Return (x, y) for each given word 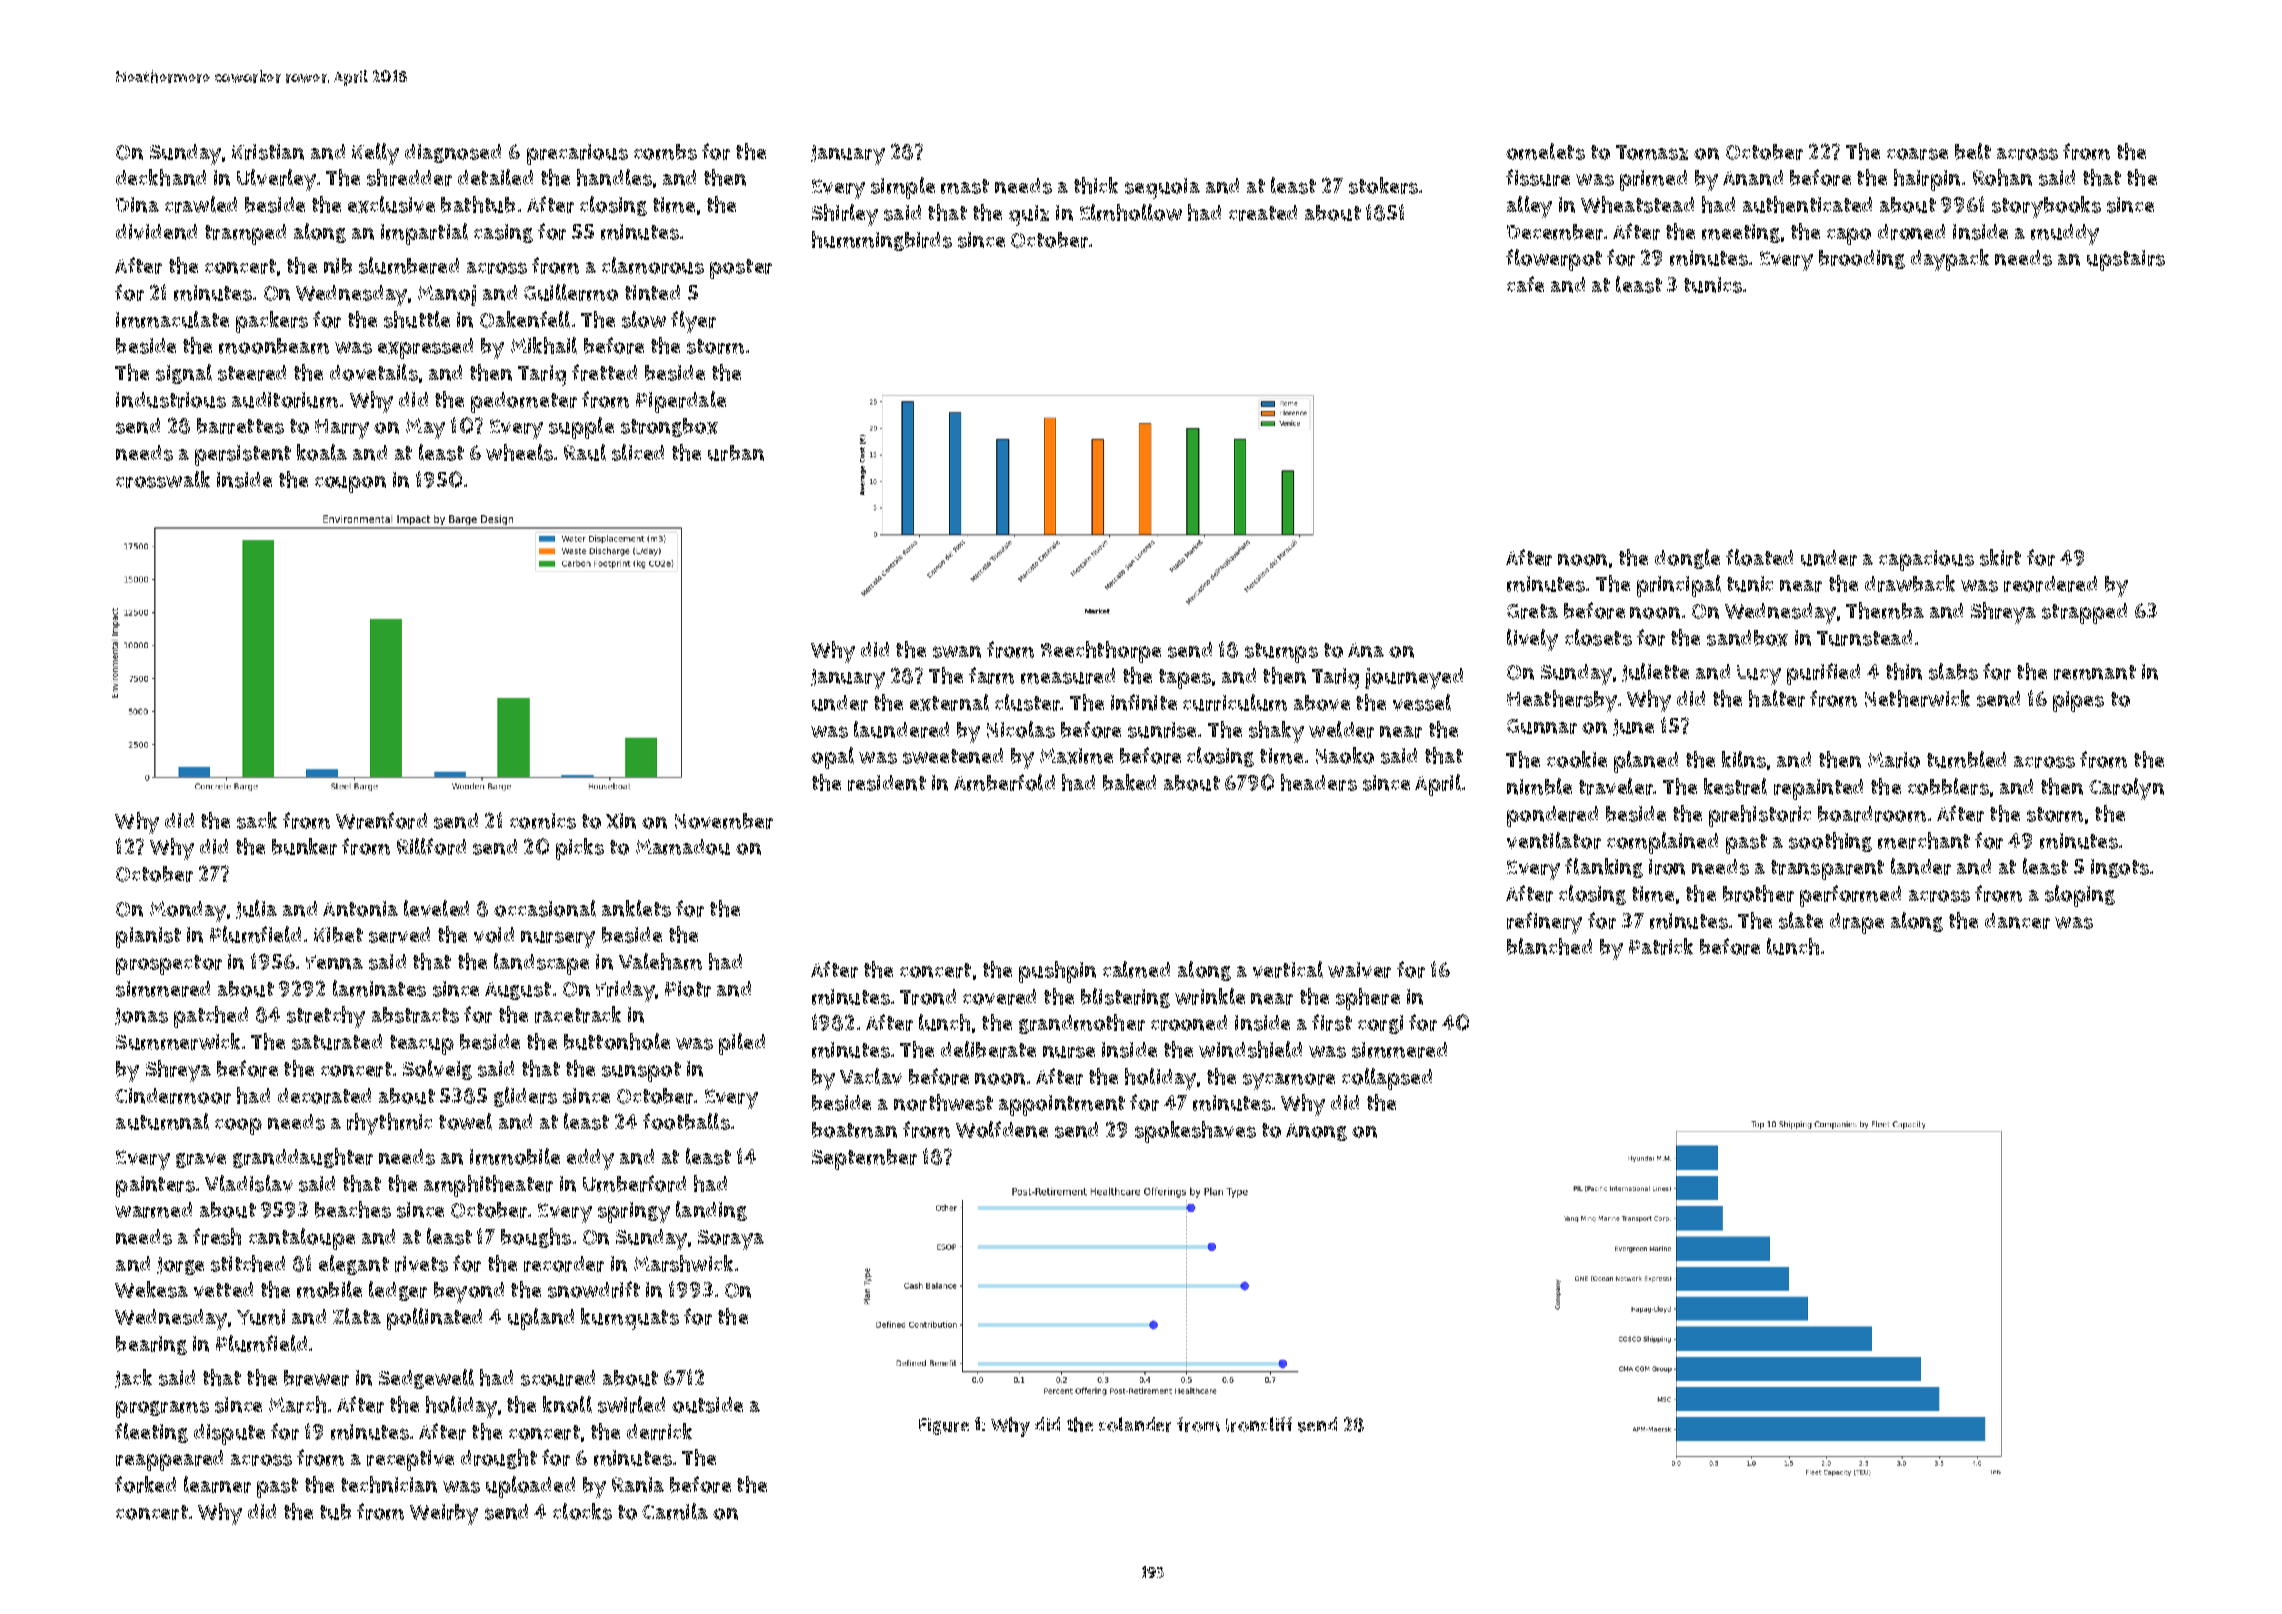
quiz (1029, 215)
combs (665, 152)
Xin (621, 821)
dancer (2017, 921)
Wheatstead (1637, 204)
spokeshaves (1195, 1132)
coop (238, 1126)
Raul (585, 452)
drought (499, 1459)
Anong (1316, 1132)
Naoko (1345, 755)
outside (707, 1405)
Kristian (268, 152)
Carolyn (2126, 789)
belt (1973, 151)
